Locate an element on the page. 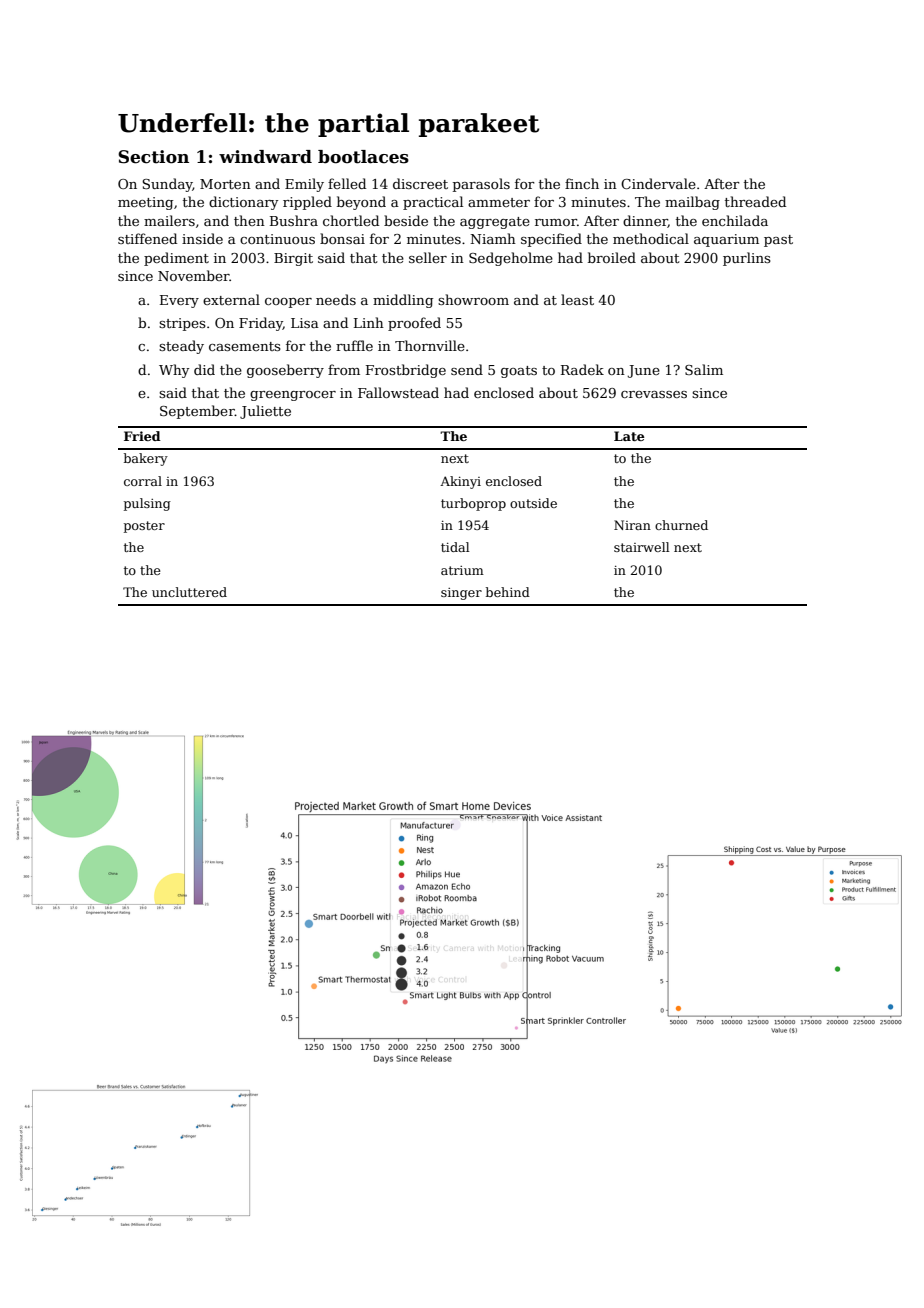 The height and width of the image is (1308, 924). outside is located at coordinates (533, 503).
